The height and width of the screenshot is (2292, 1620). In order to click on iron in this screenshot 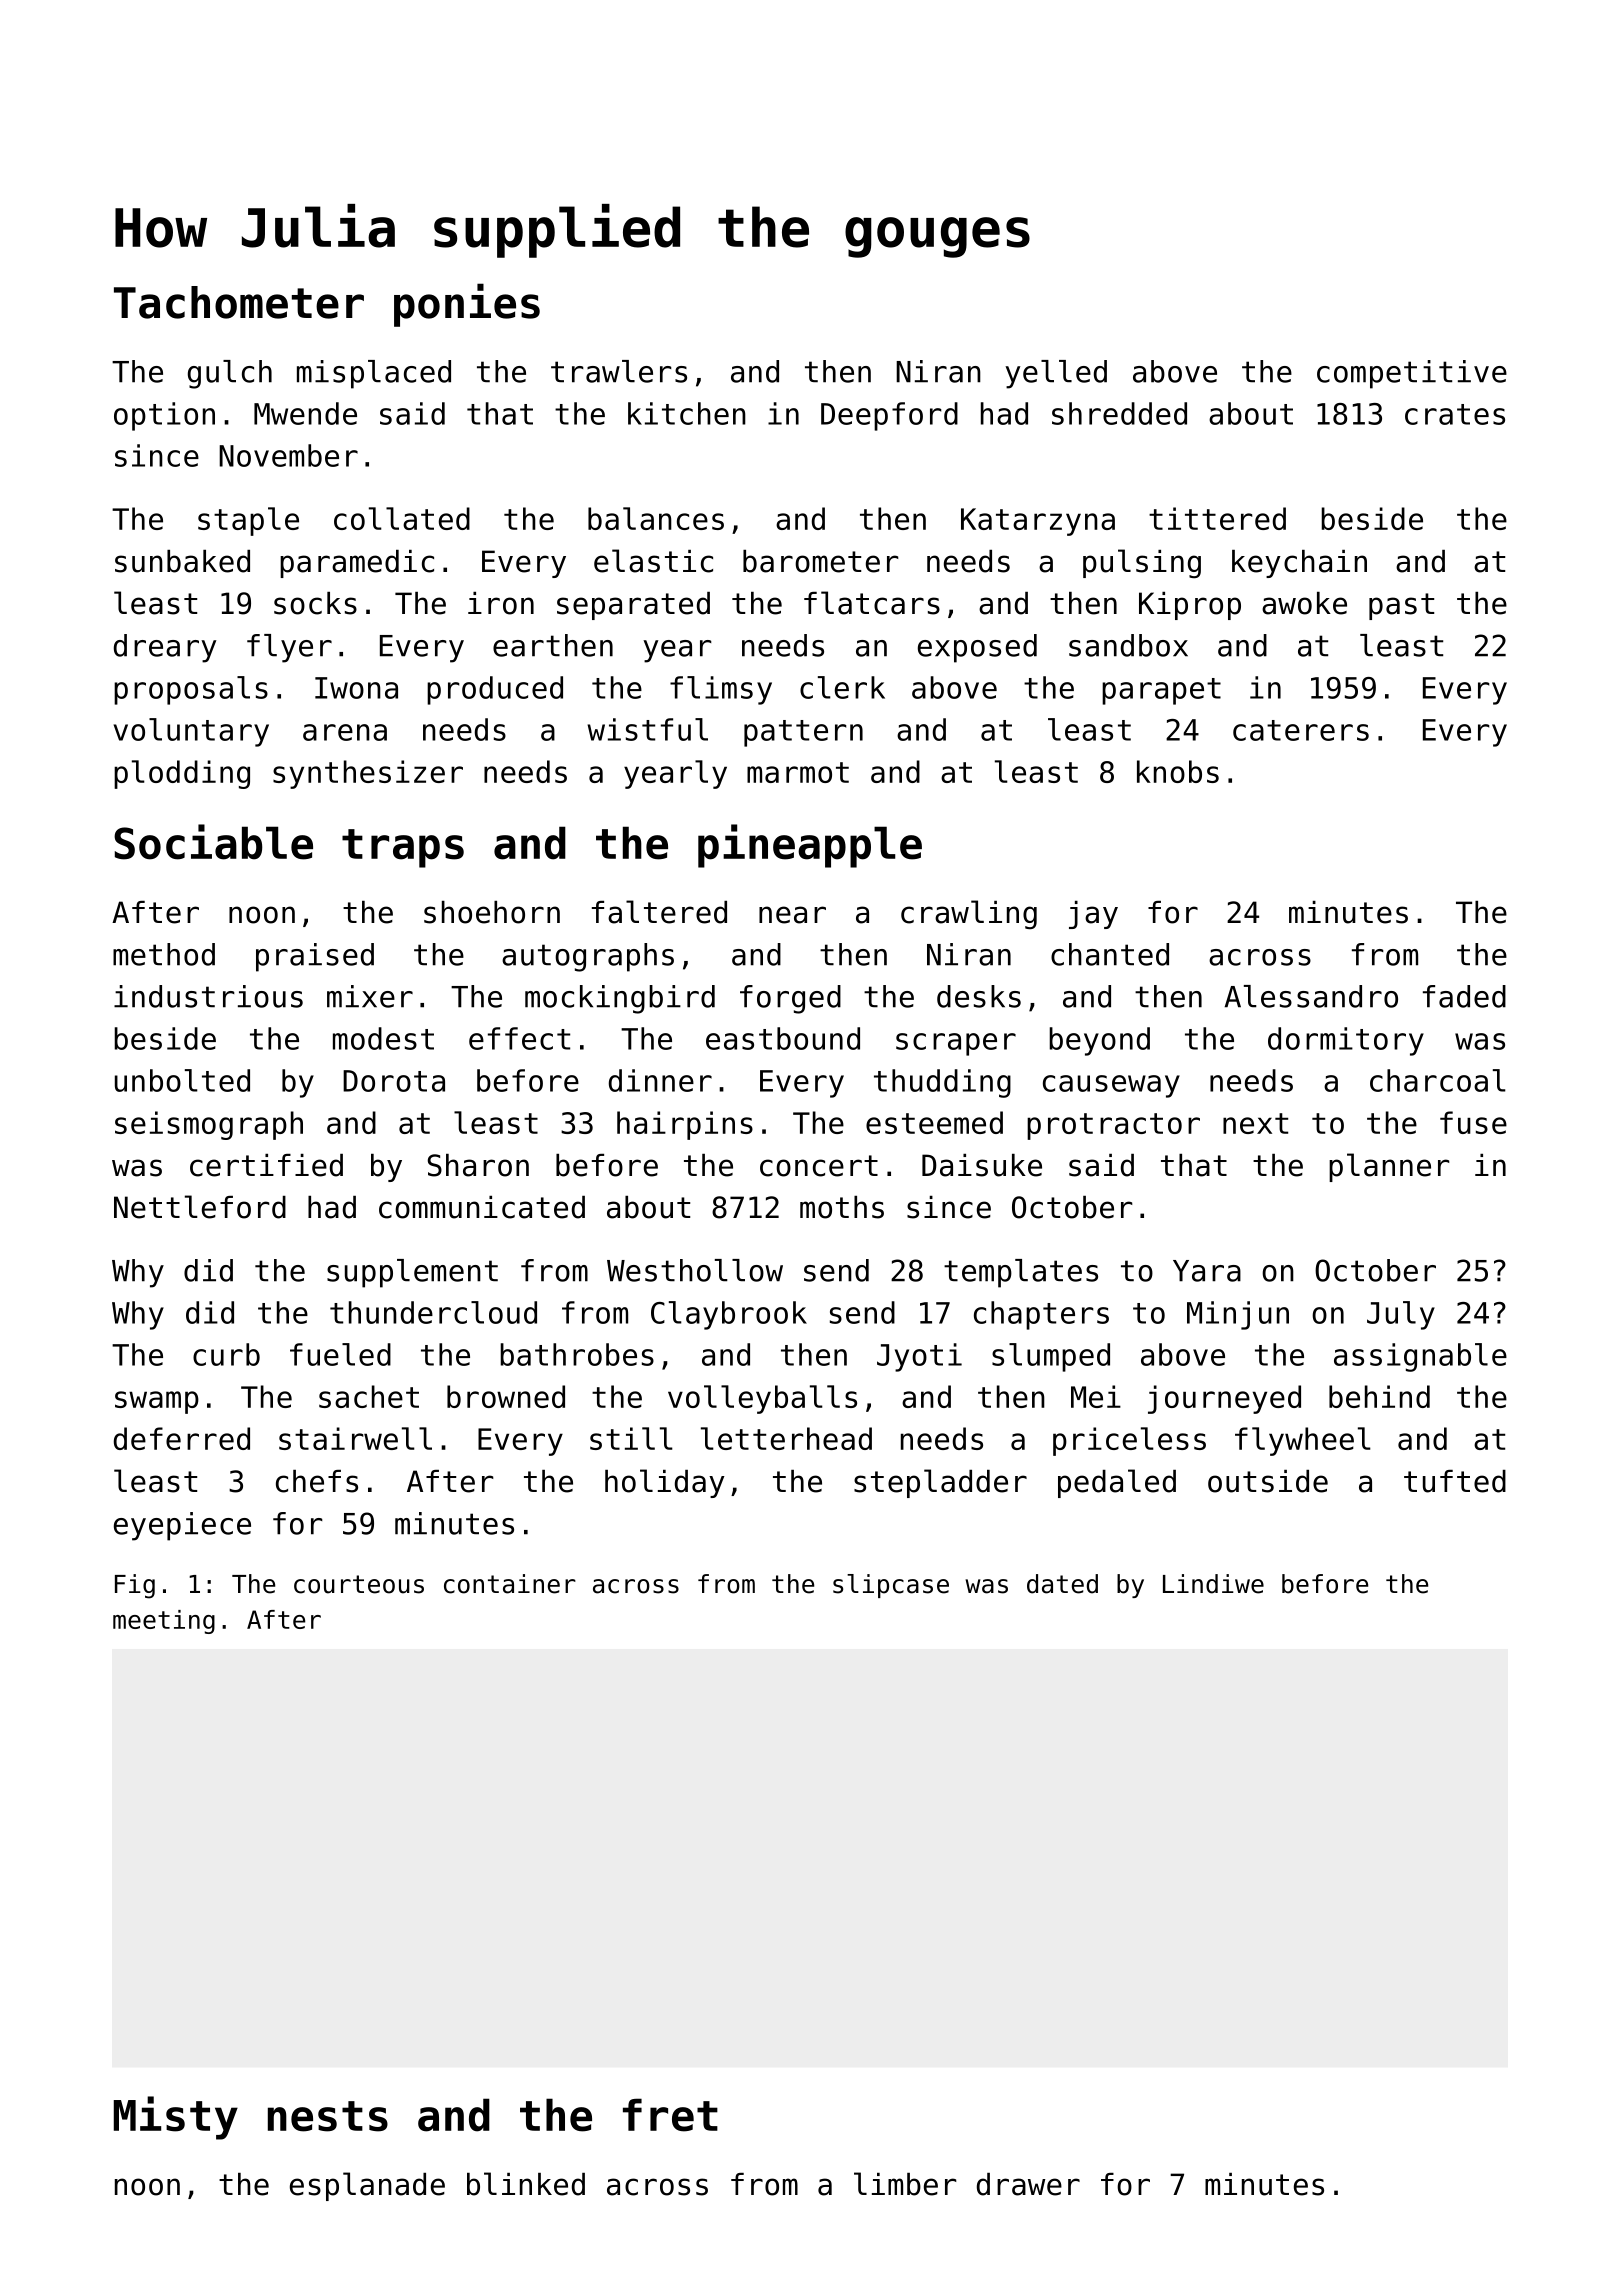, I will do `click(501, 603)`.
